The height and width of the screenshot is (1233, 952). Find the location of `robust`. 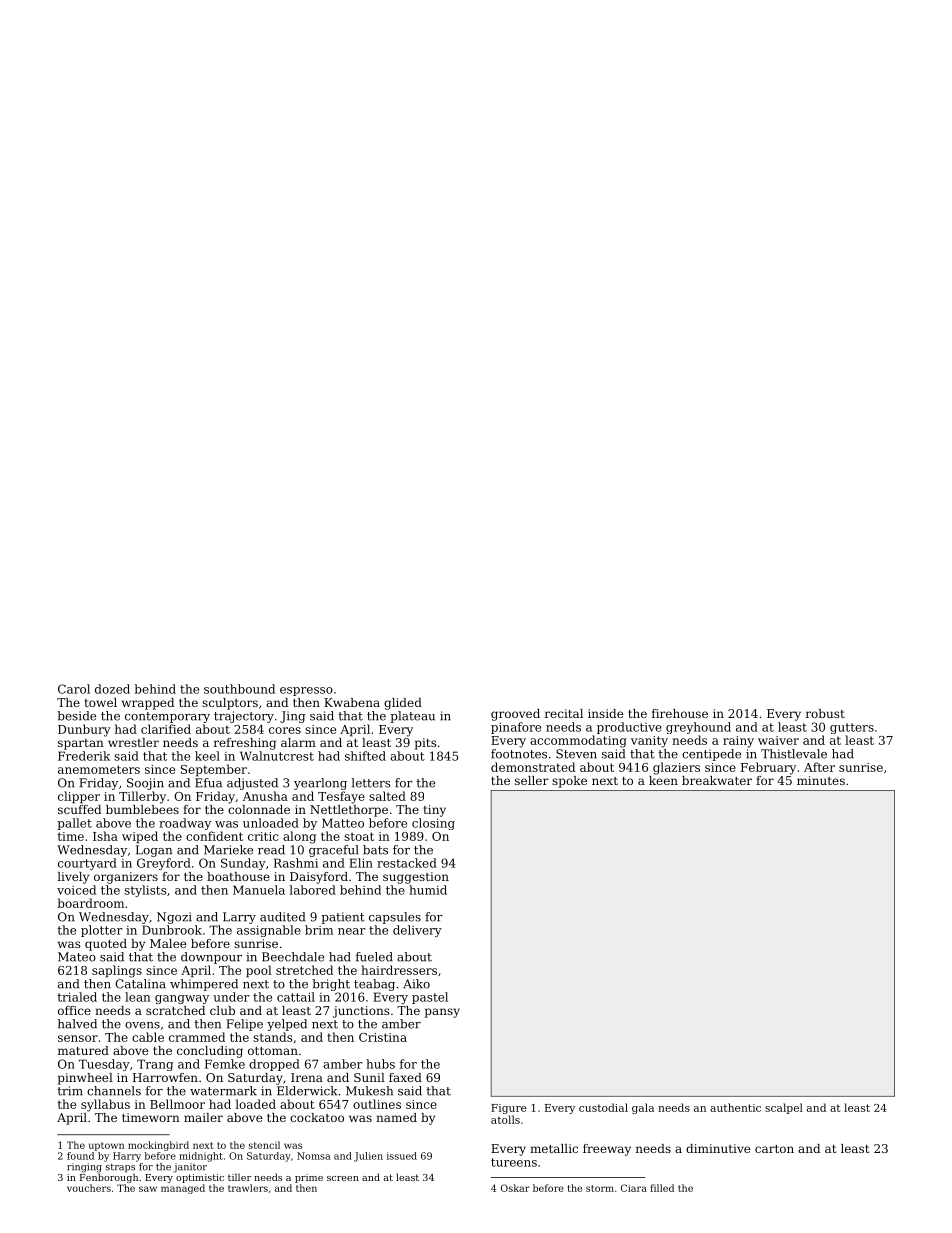

robust is located at coordinates (825, 713).
